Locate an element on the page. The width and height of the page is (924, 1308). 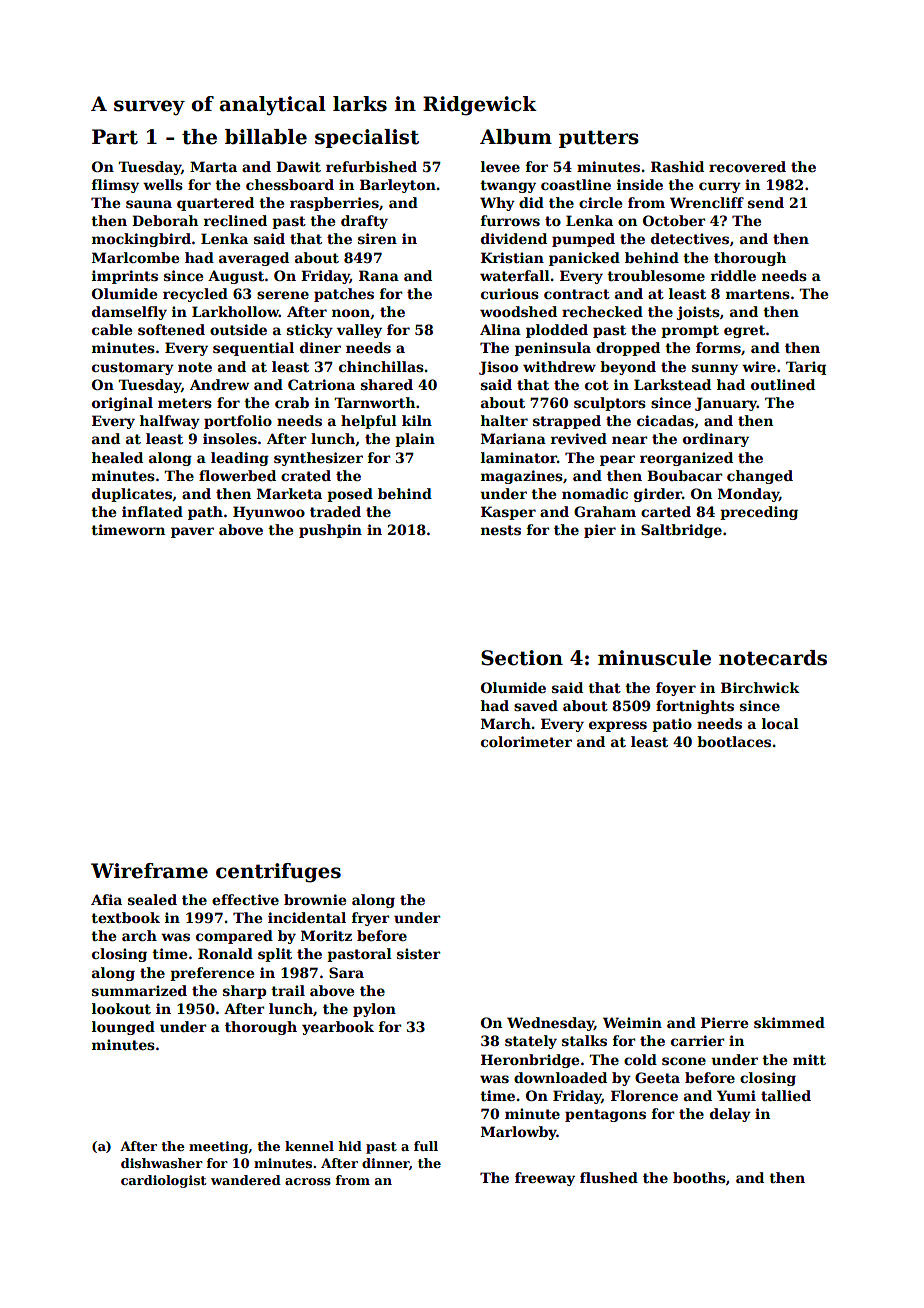
dishwasher is located at coordinates (162, 1163).
